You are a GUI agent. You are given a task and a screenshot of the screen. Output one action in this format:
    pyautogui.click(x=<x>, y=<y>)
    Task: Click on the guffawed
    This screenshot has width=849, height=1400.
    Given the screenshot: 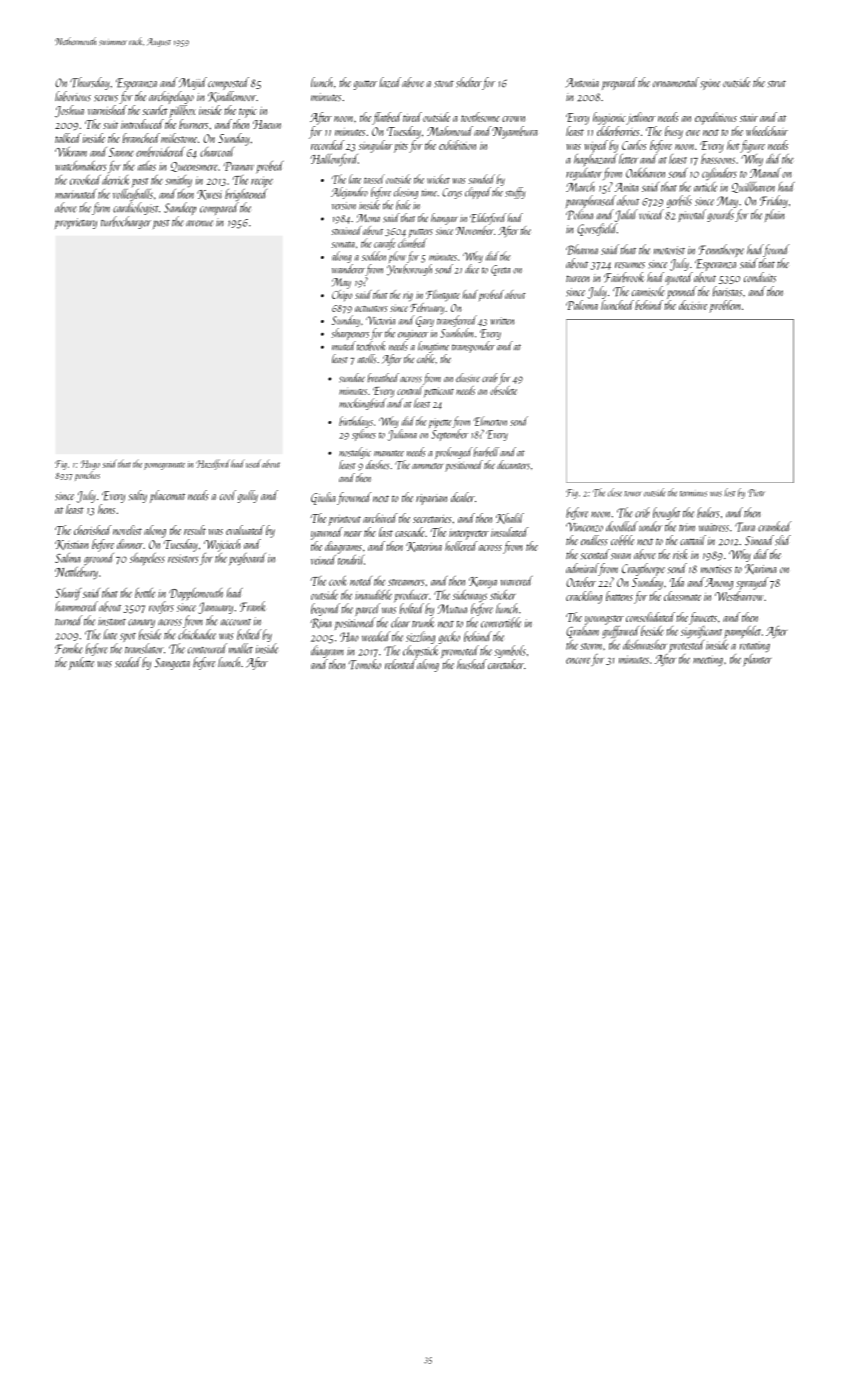 What is the action you would take?
    pyautogui.click(x=620, y=632)
